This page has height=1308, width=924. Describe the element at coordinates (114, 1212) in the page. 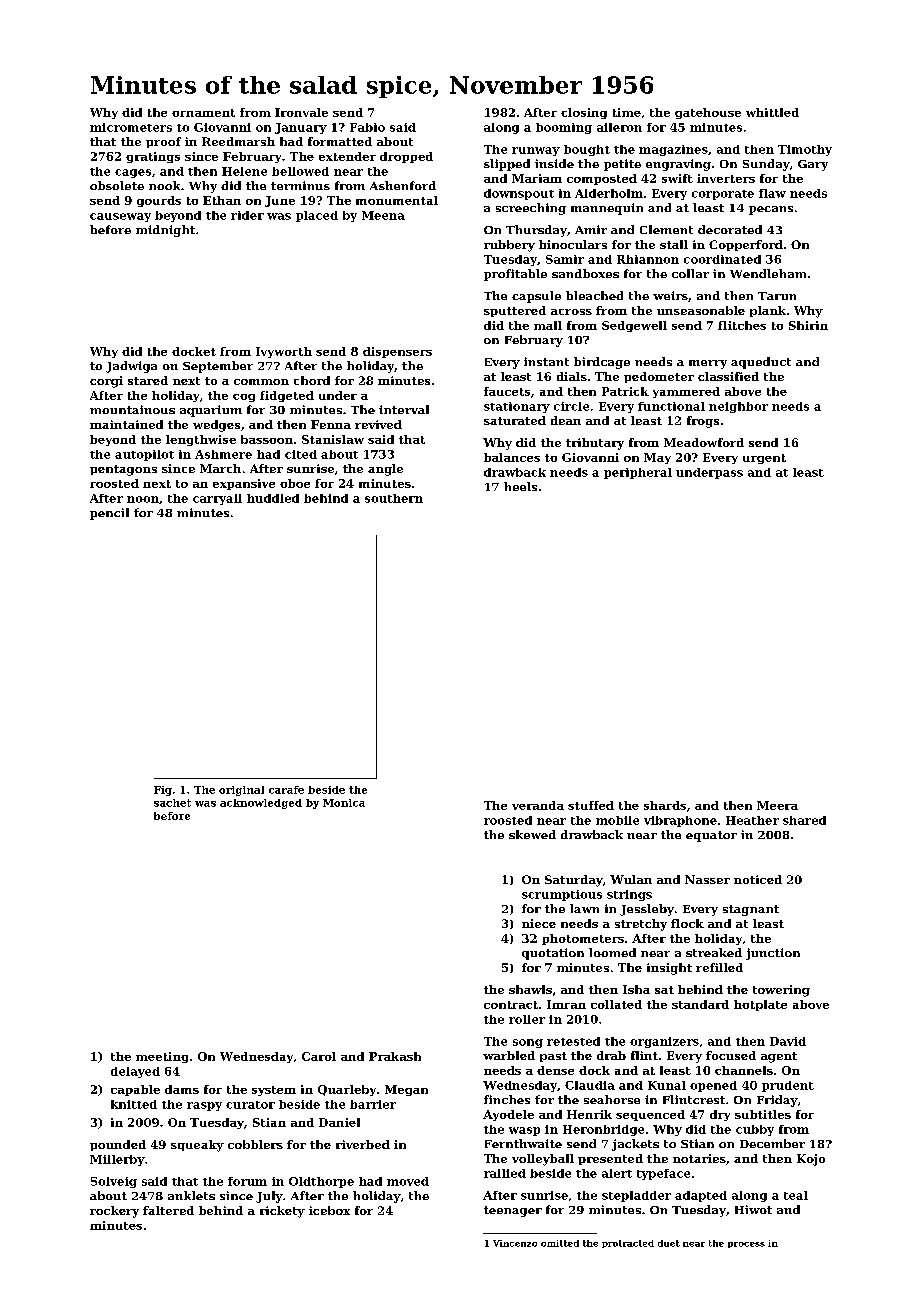

I see `rockery` at that location.
